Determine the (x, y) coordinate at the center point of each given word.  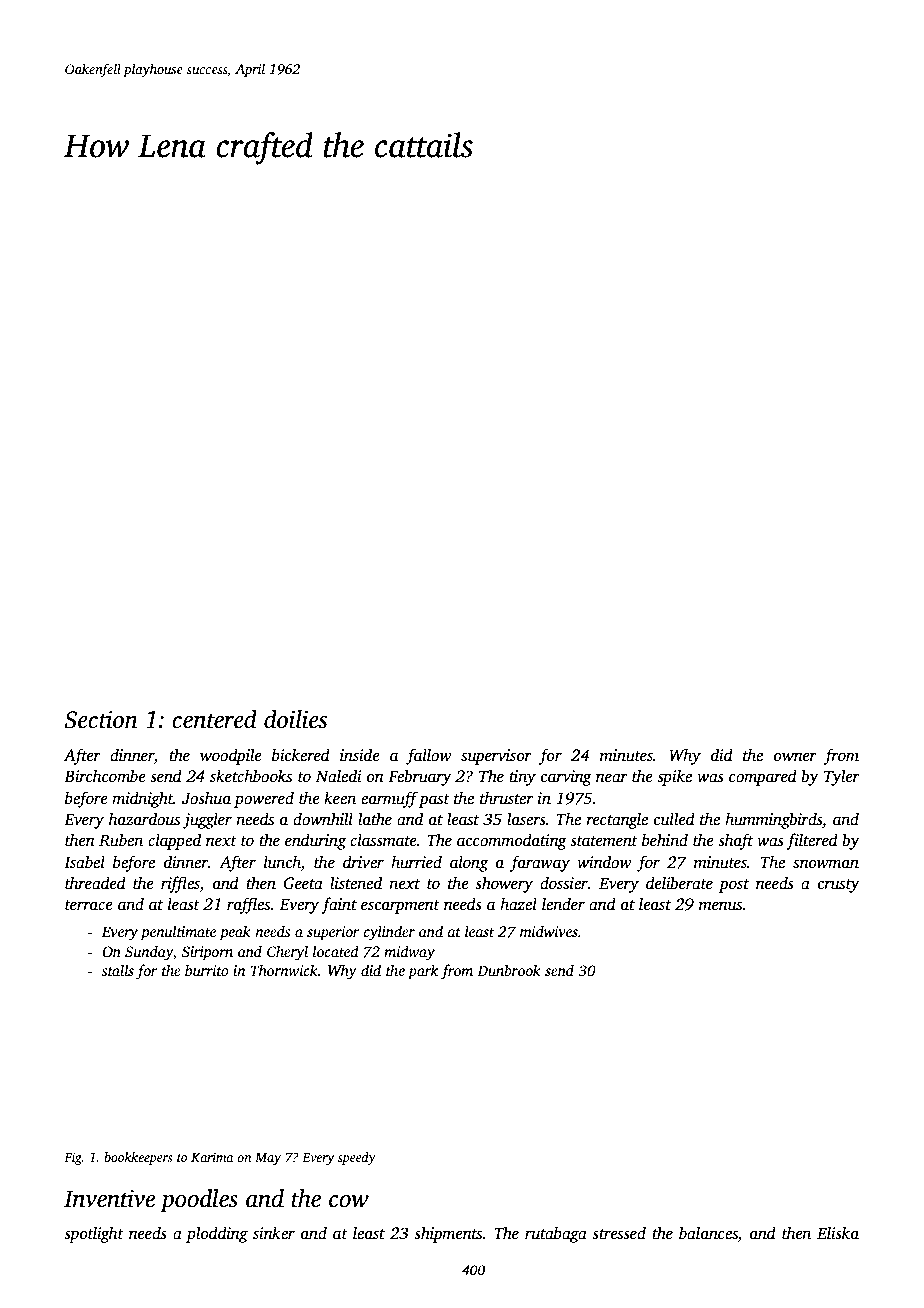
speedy (357, 1158)
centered (214, 719)
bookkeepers (138, 1158)
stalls (118, 970)
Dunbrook (509, 970)
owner (795, 757)
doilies (295, 719)
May (268, 1159)
